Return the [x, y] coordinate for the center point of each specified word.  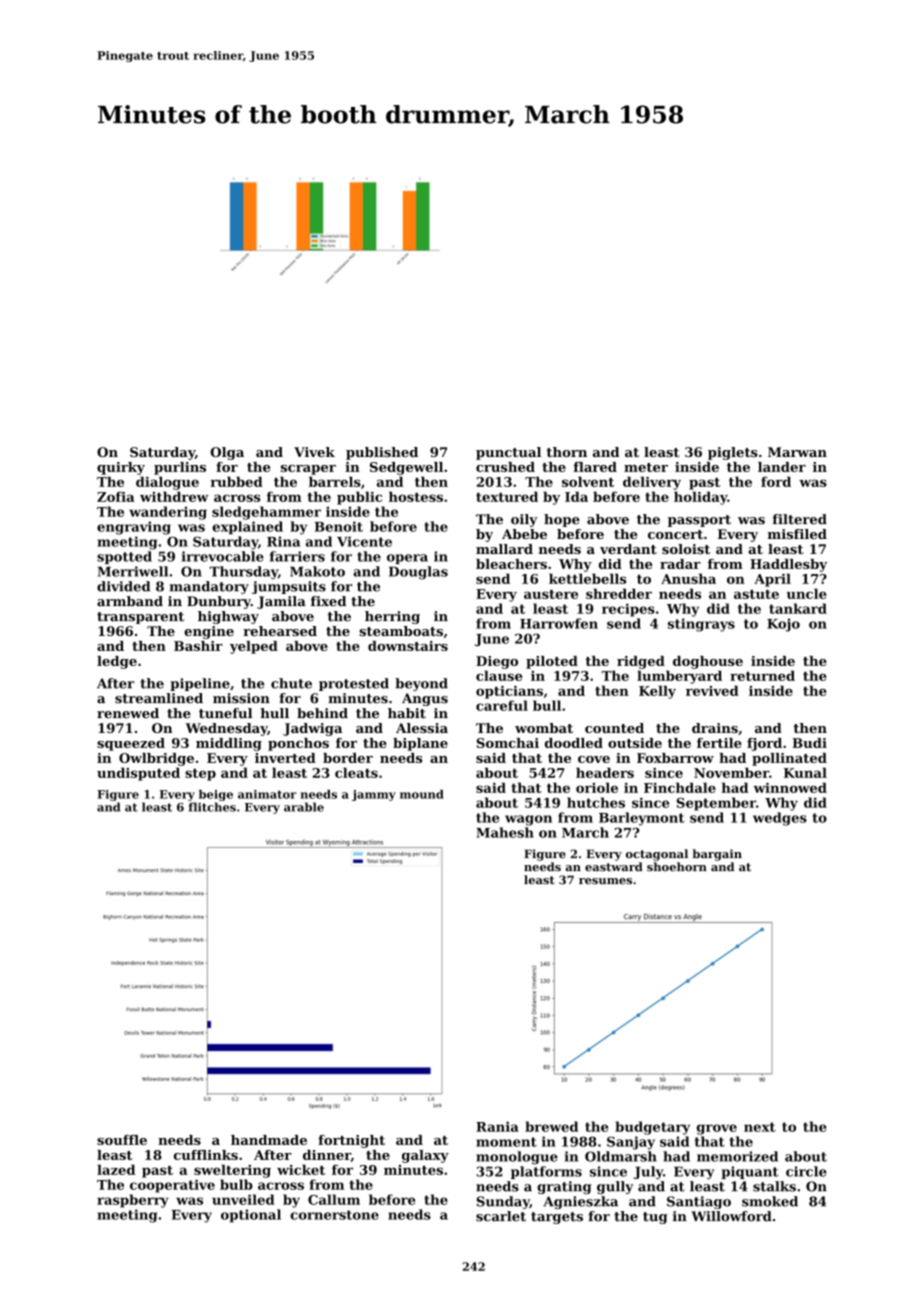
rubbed [236, 481]
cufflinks [206, 1155]
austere [551, 594]
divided [123, 586]
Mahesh [505, 832]
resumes [605, 881]
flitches [212, 807]
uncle [807, 593]
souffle [122, 1140]
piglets [733, 453]
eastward [614, 867]
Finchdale [680, 787]
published [382, 453]
